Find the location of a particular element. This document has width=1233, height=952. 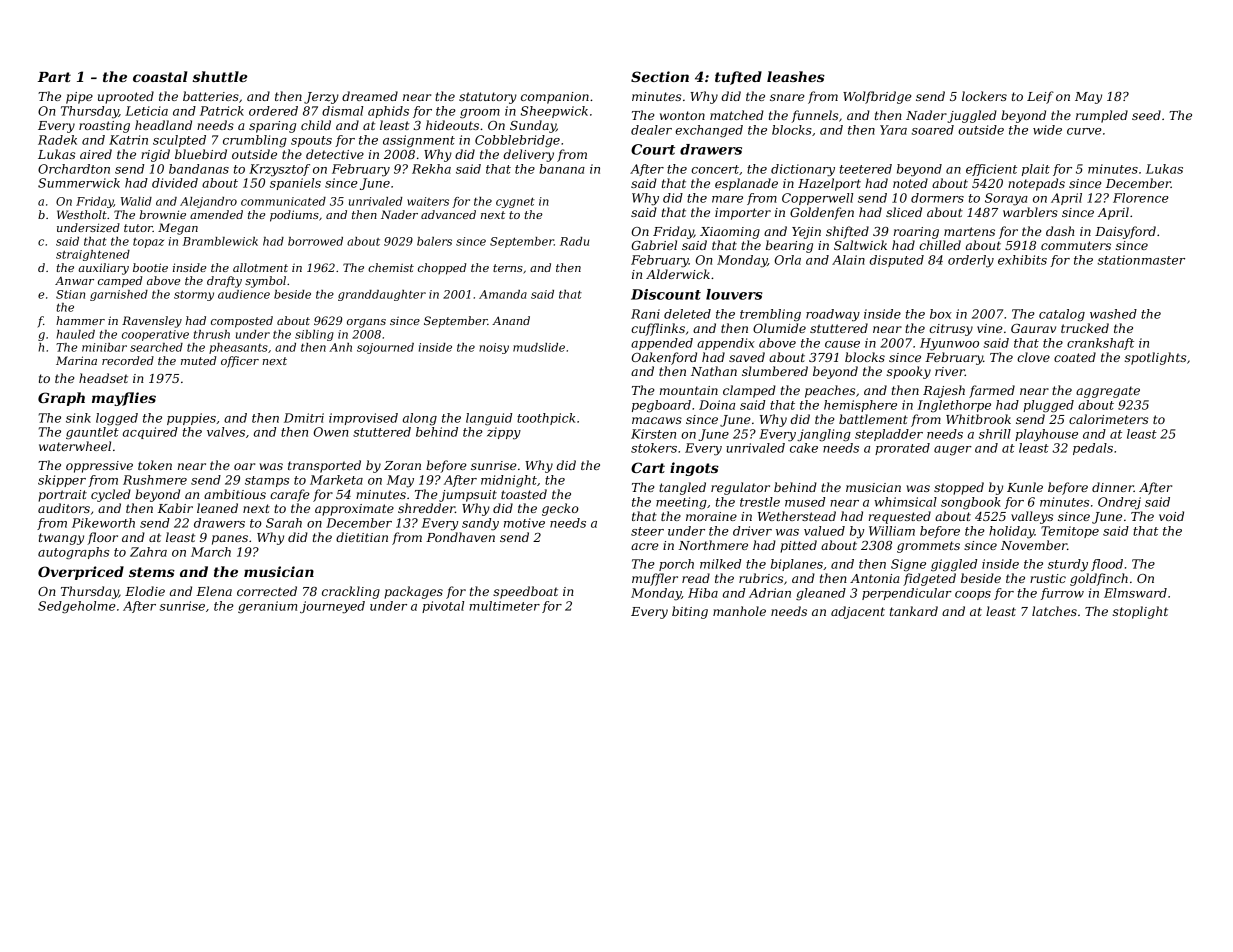

Orla is located at coordinates (788, 260).
